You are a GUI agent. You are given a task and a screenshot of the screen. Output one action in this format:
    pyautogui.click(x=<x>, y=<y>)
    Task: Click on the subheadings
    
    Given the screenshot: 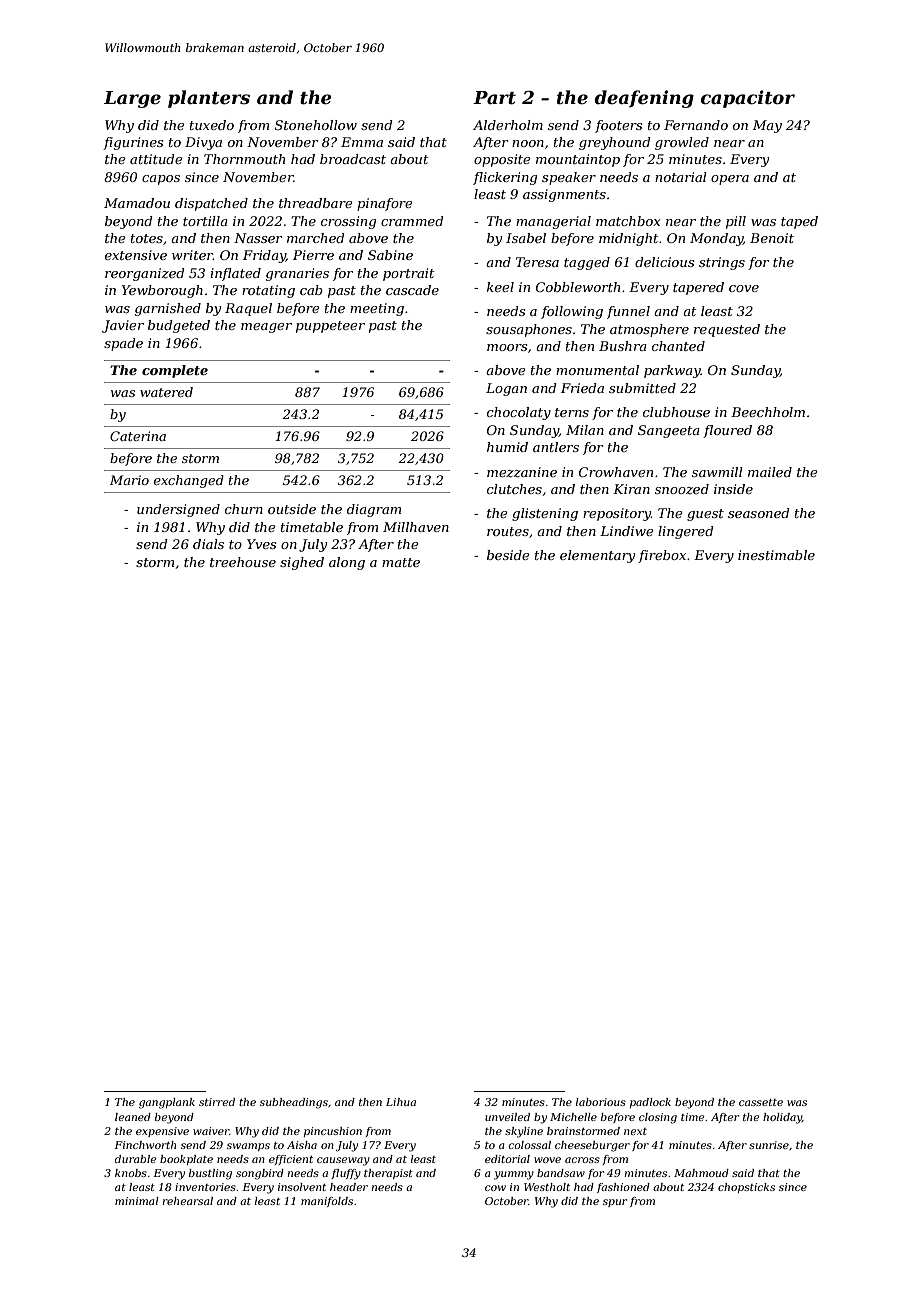 What is the action you would take?
    pyautogui.click(x=294, y=1103)
